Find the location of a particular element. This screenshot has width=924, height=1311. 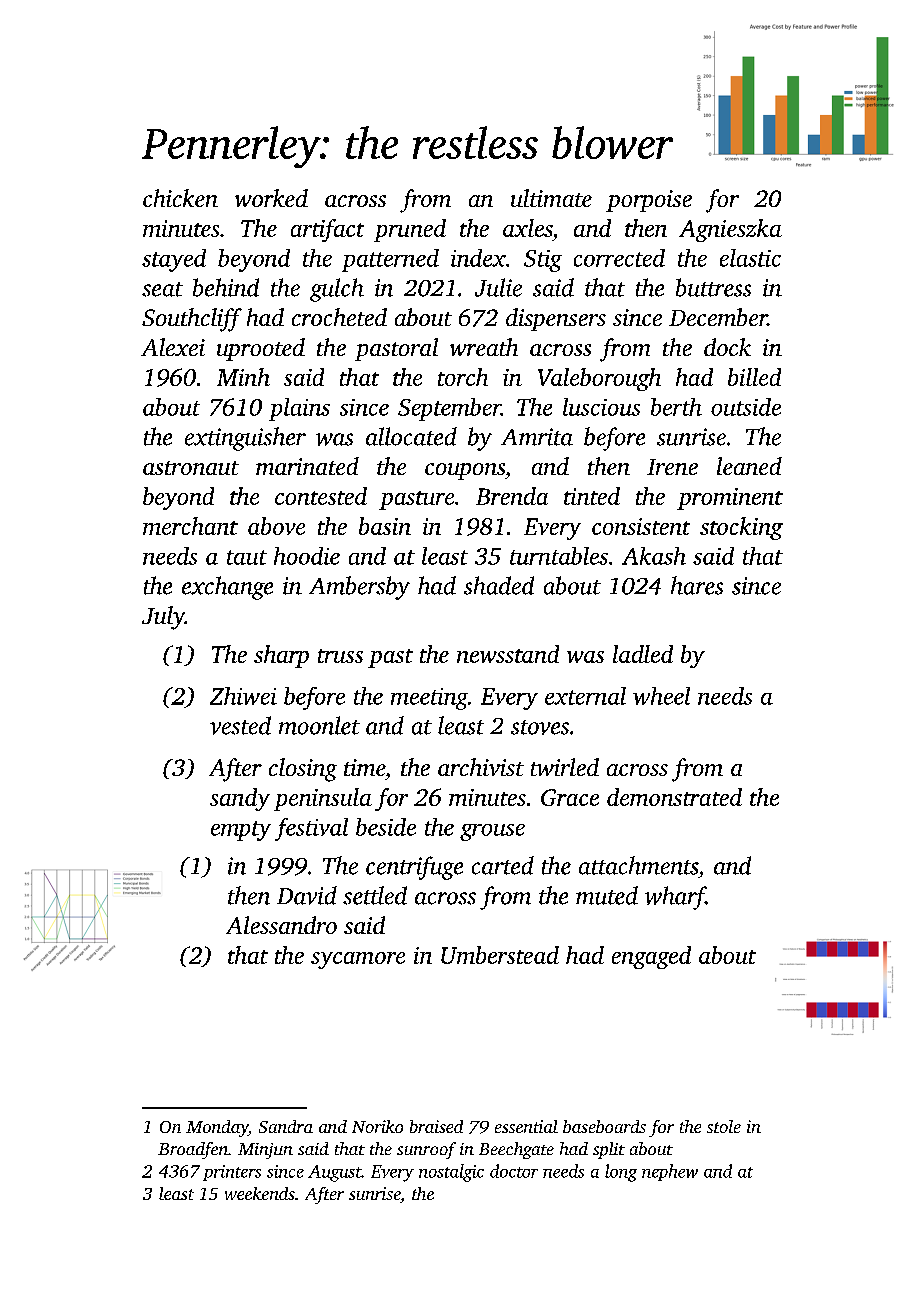

demonstrated is located at coordinates (674, 797).
